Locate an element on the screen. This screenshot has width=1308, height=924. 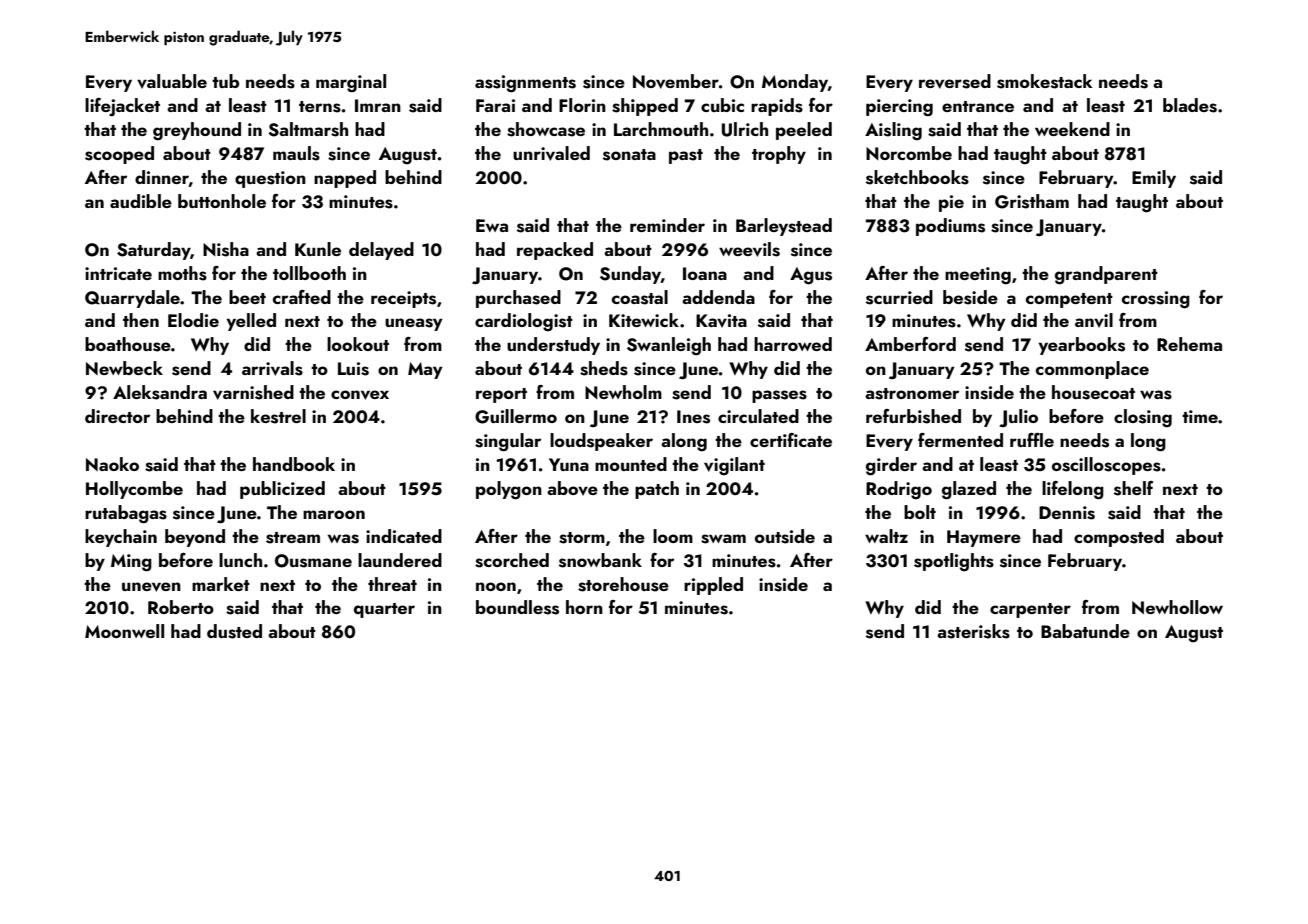
Moonwell is located at coordinates (124, 631).
